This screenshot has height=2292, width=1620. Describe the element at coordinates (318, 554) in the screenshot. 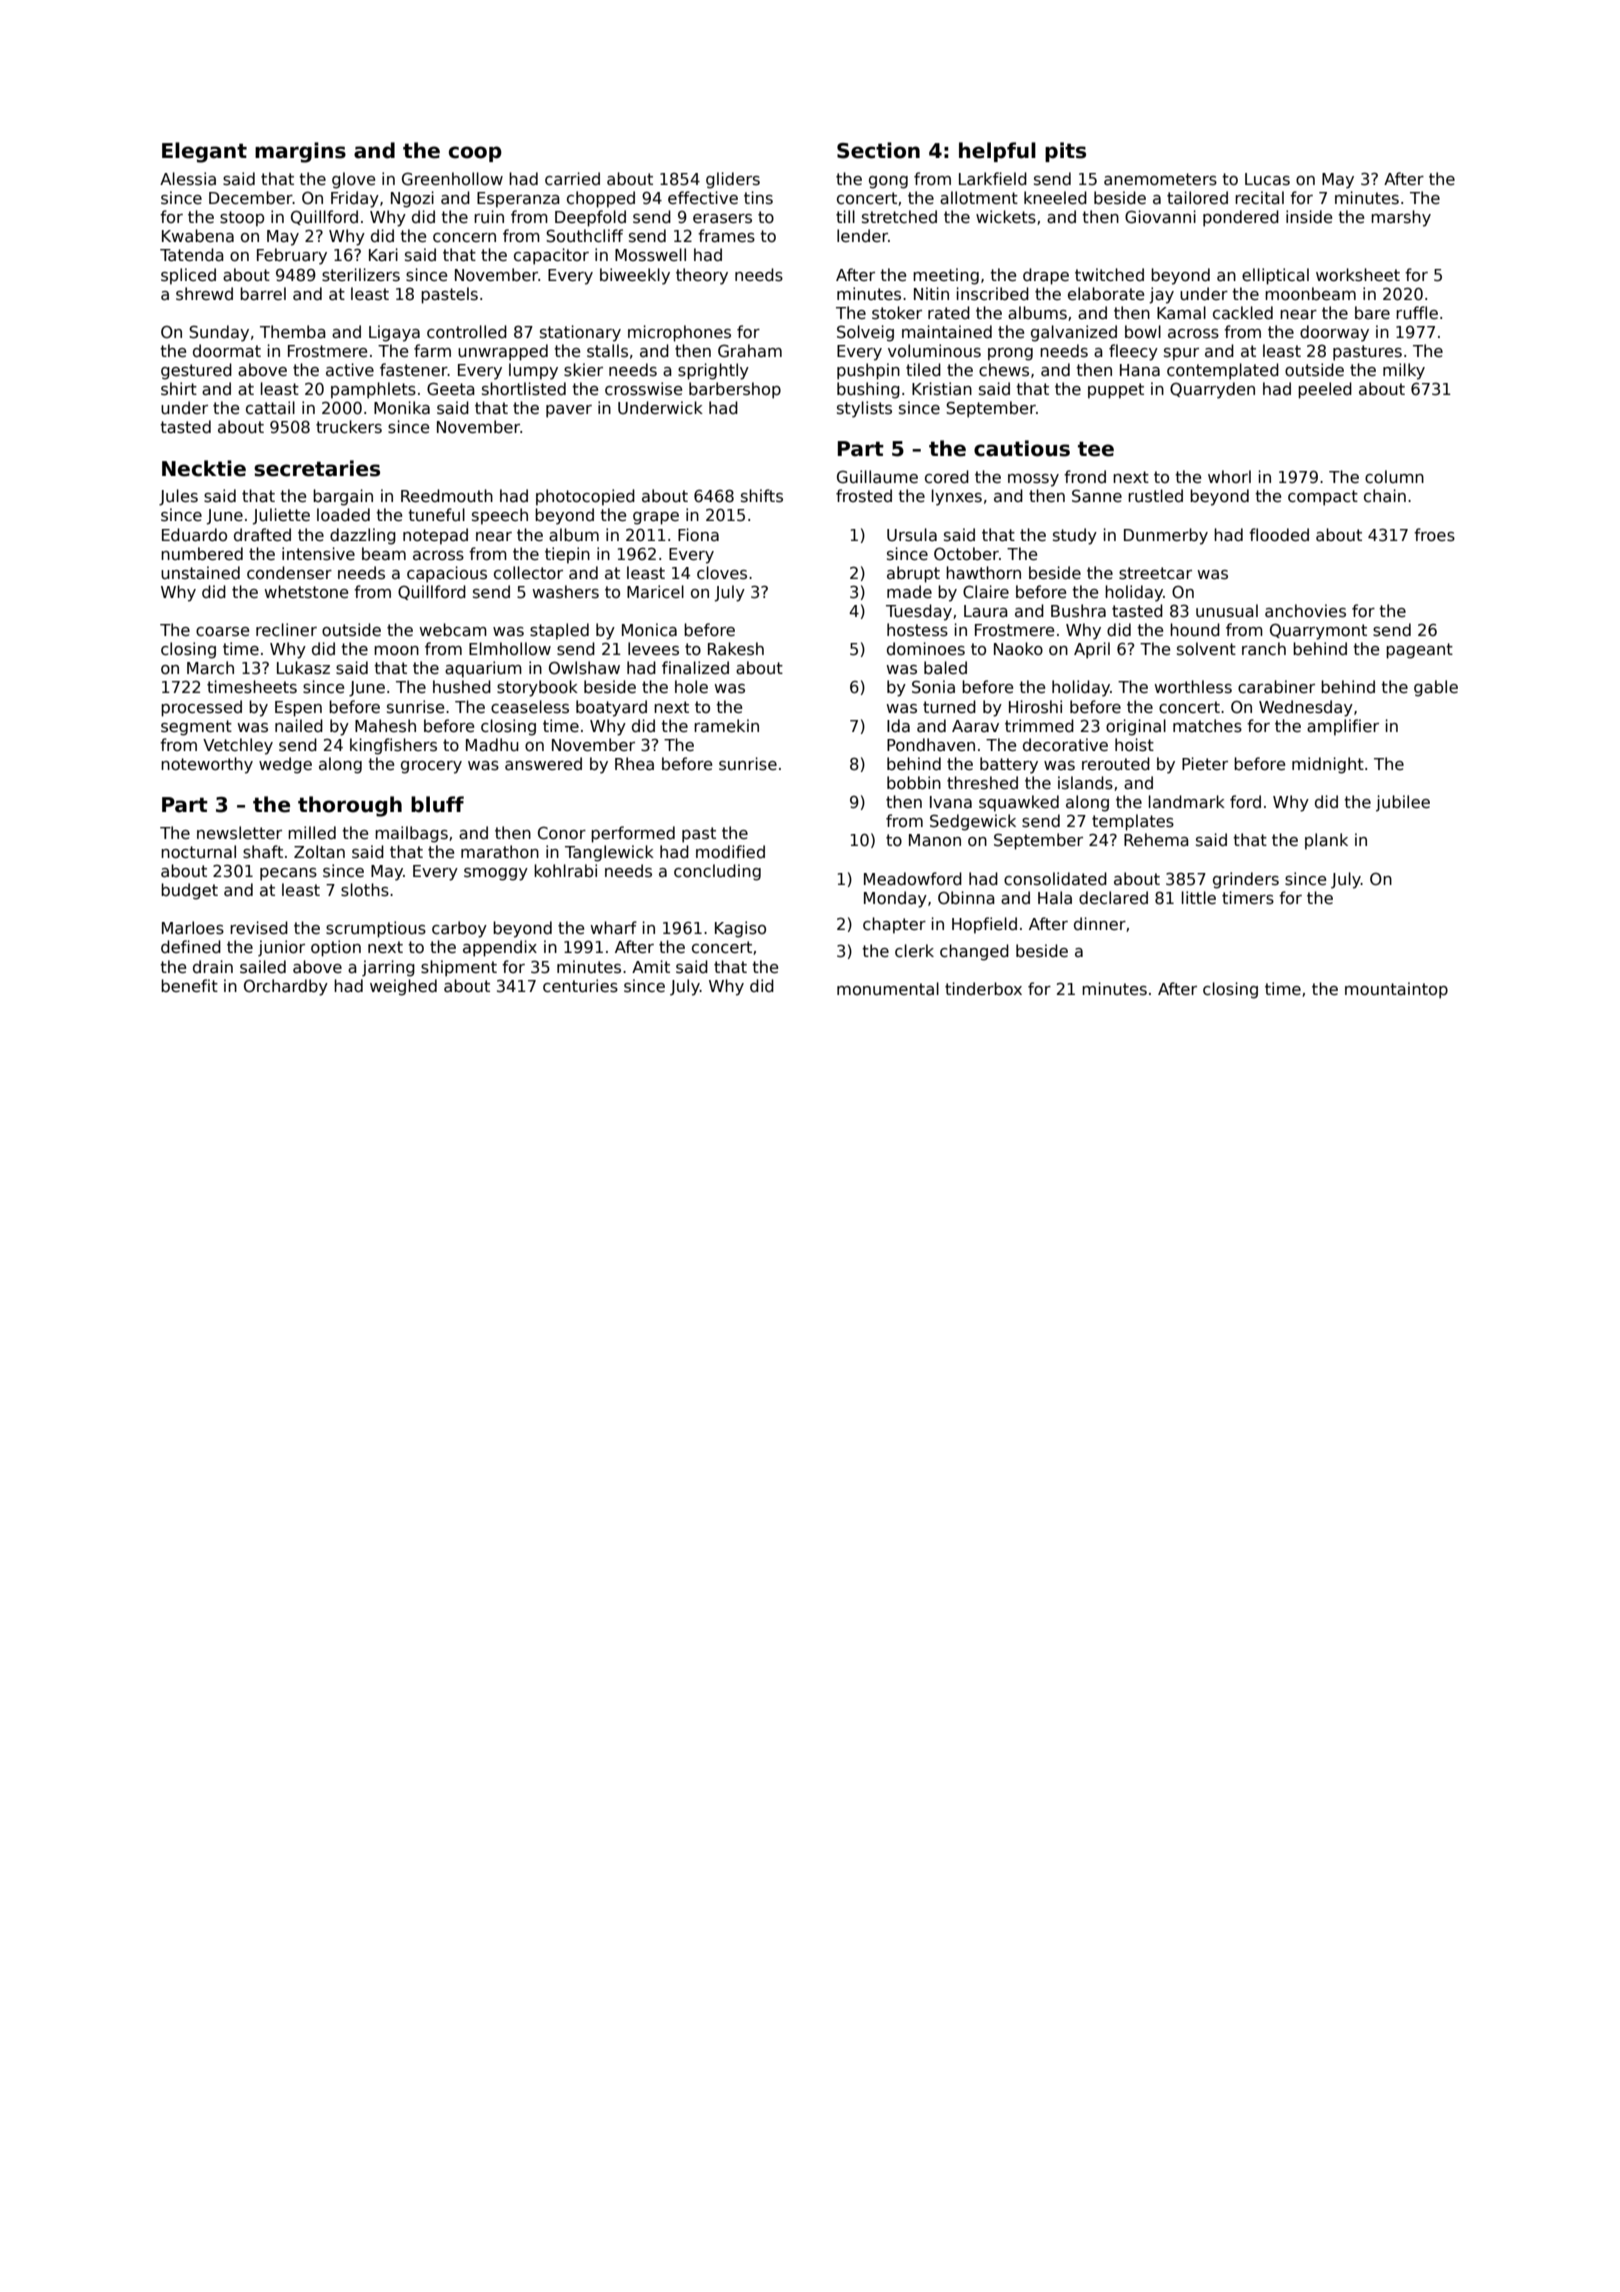

I see `intensive` at that location.
